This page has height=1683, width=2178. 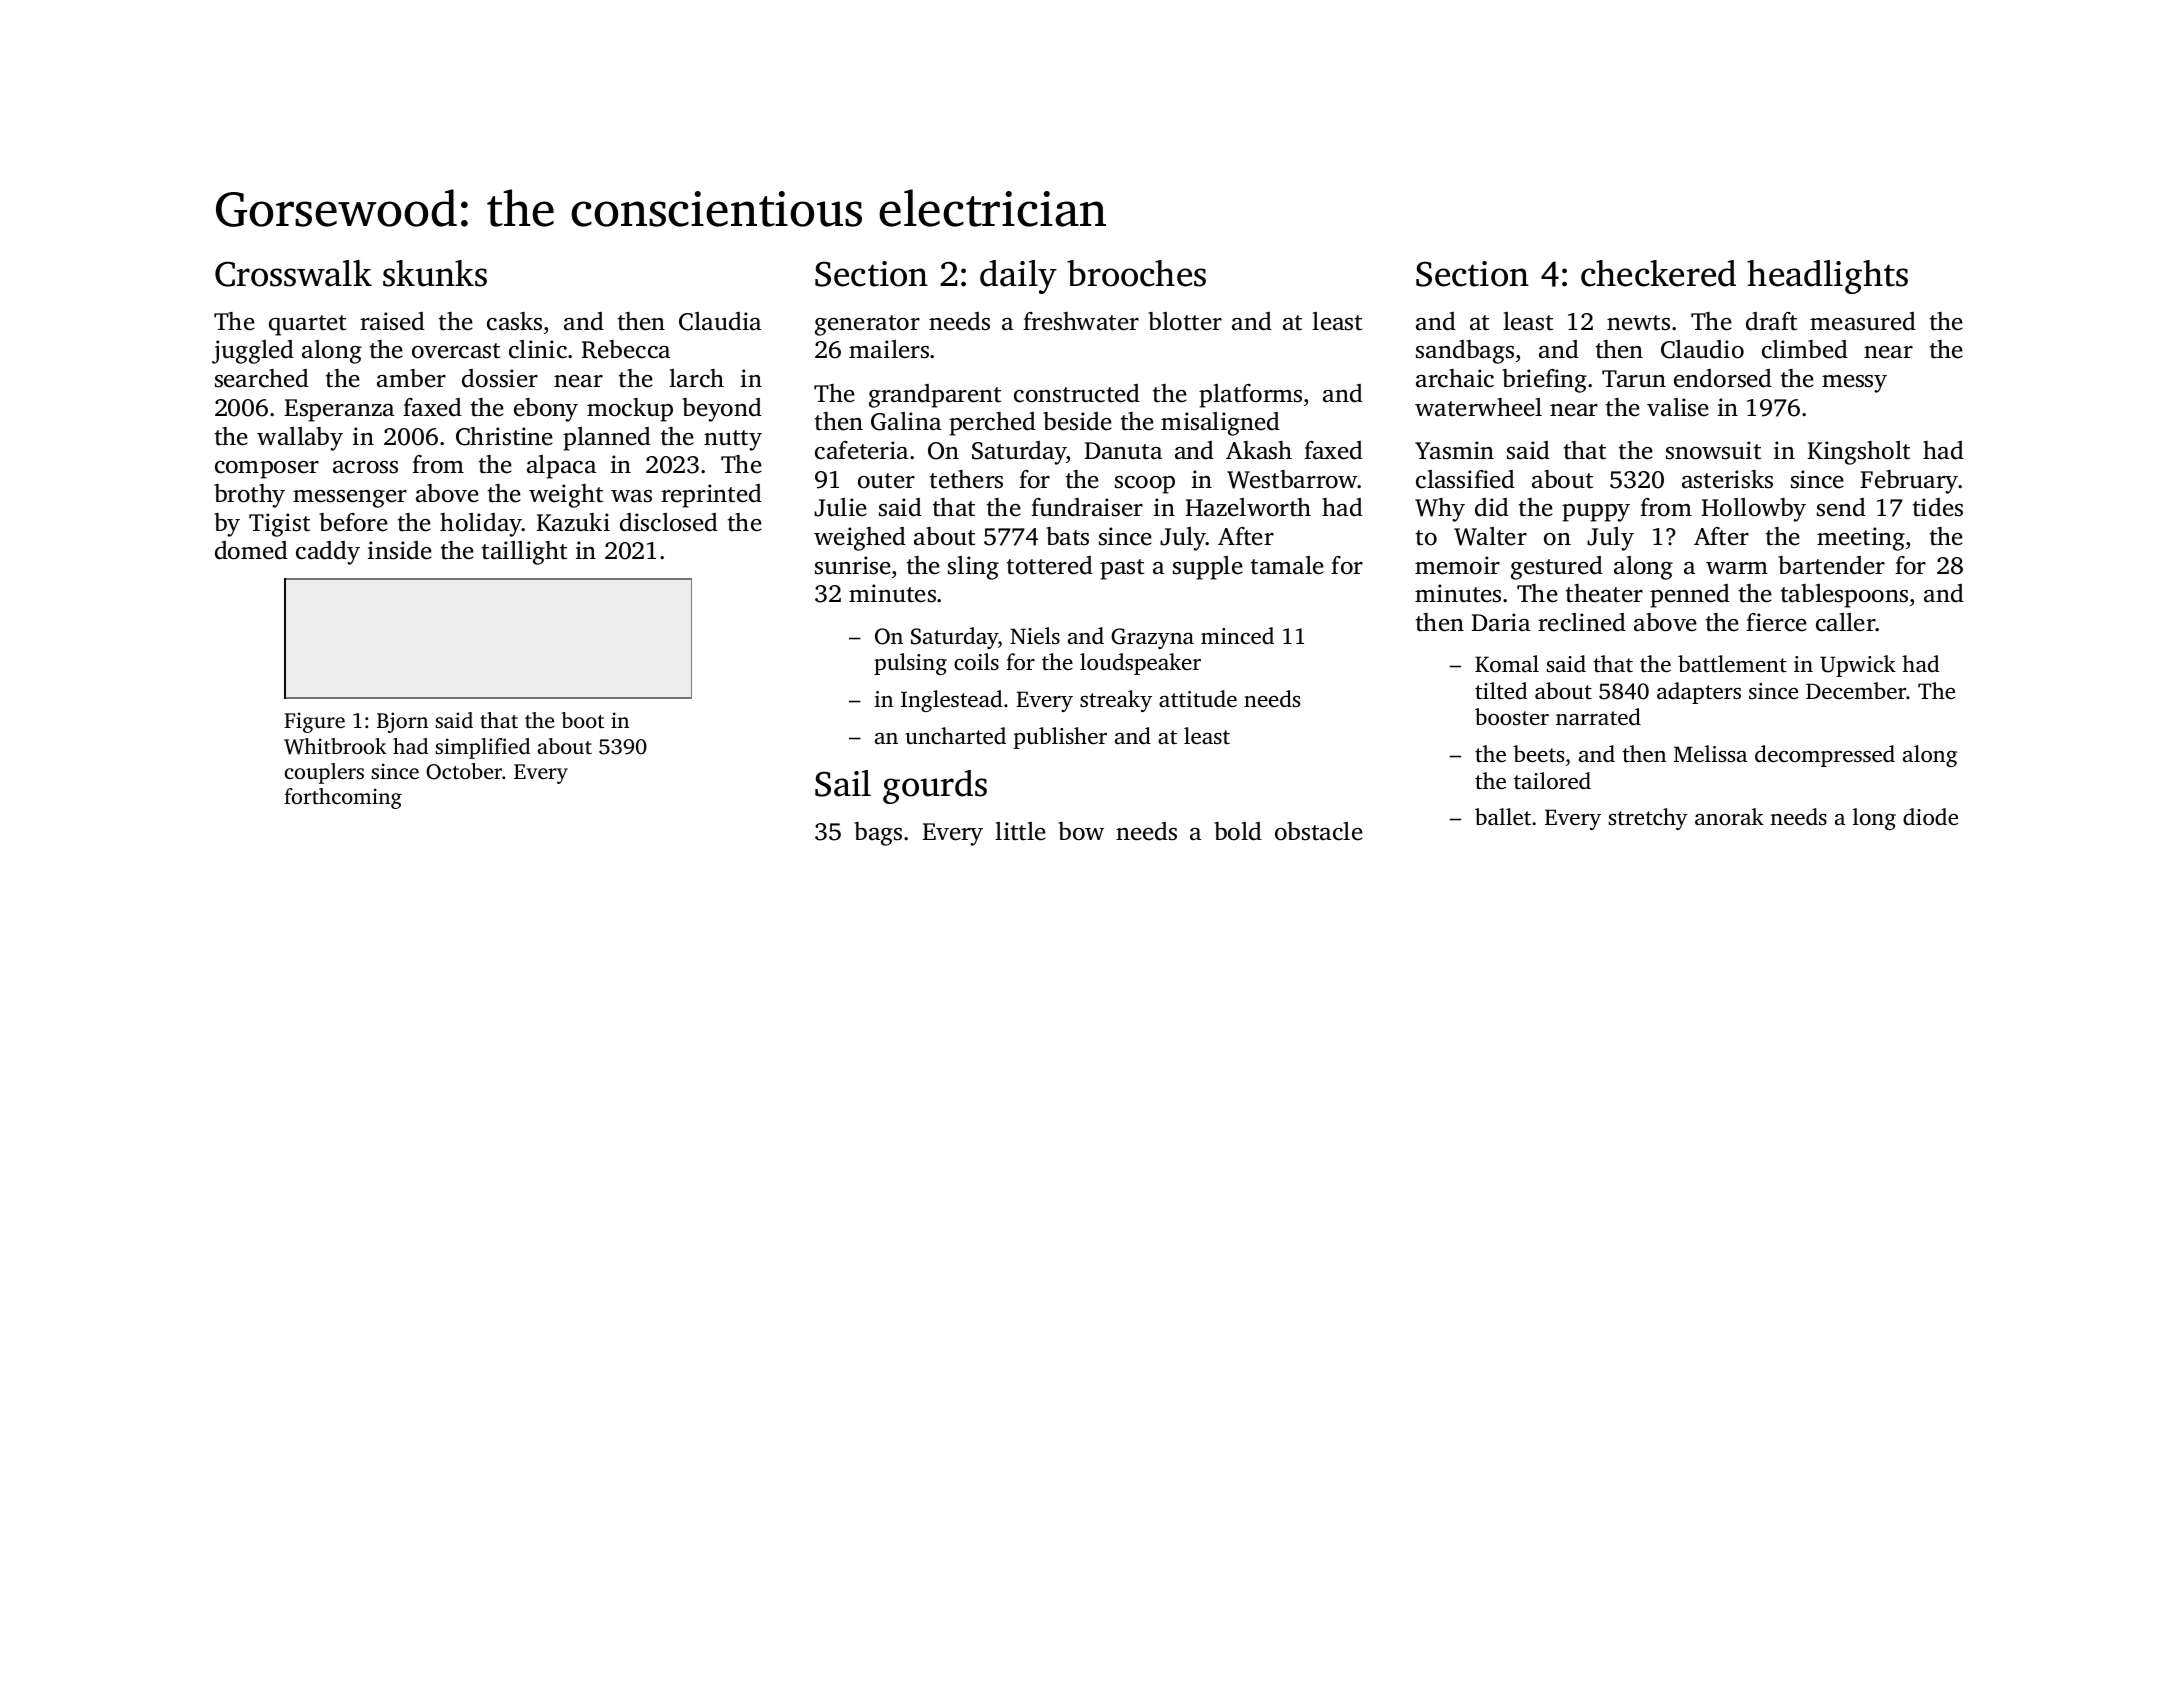 I want to click on Figure, so click(x=314, y=722).
